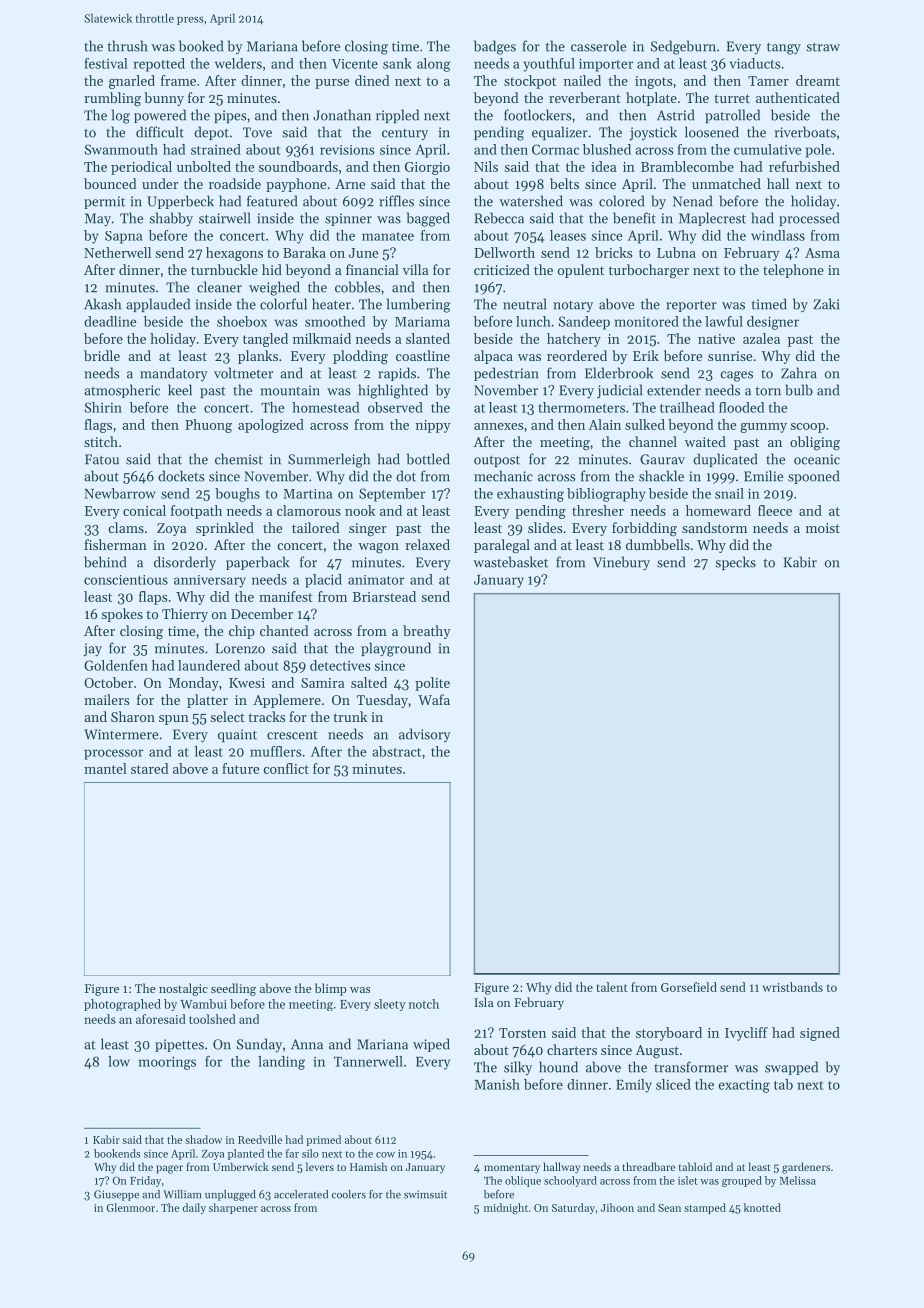 The height and width of the screenshot is (1308, 924). Describe the element at coordinates (621, 563) in the screenshot. I see `Vinebury` at that location.
